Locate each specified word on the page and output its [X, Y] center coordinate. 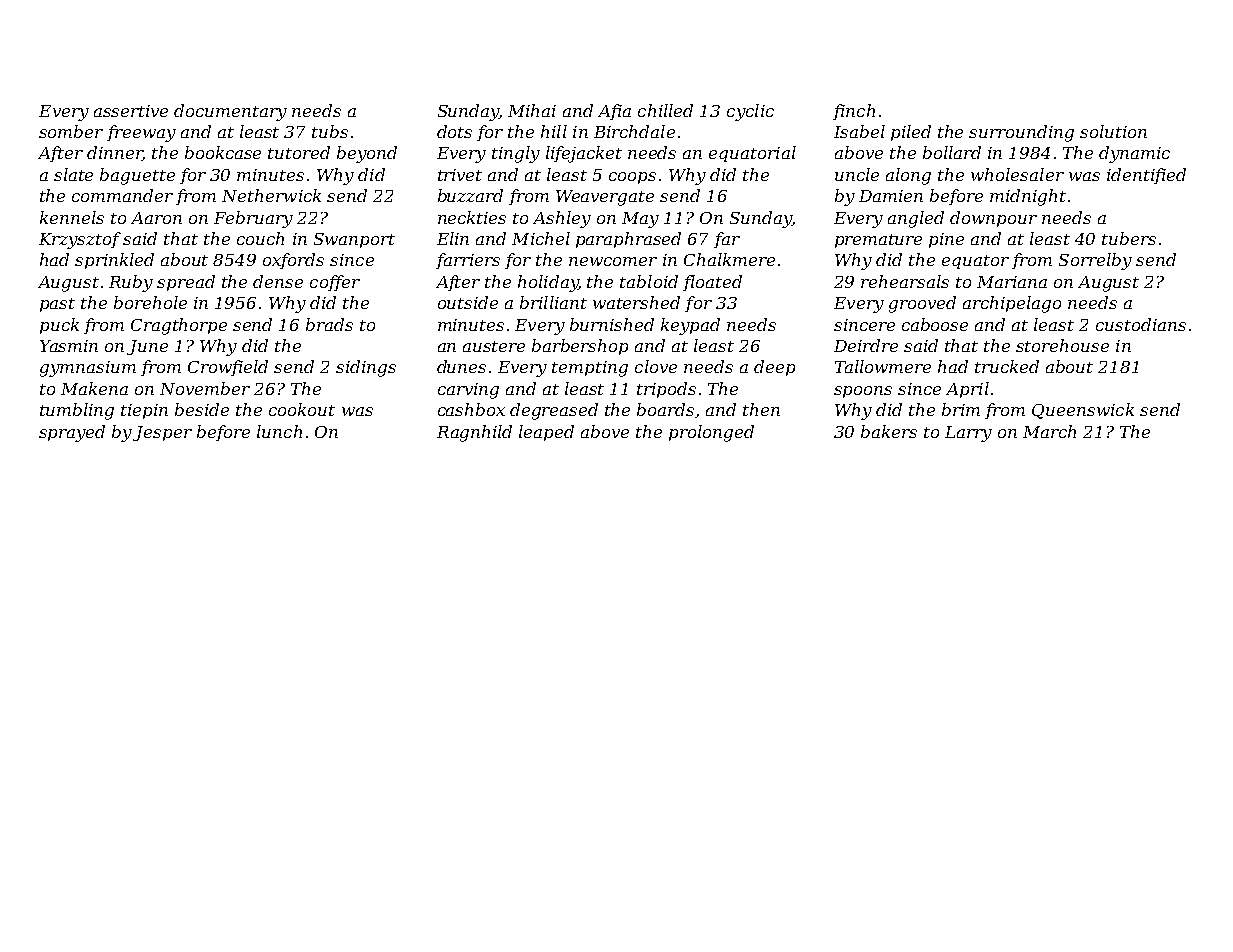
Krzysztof [80, 240]
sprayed [72, 433]
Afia [614, 112]
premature [878, 241]
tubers [1129, 238]
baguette [137, 176]
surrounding [1021, 133]
